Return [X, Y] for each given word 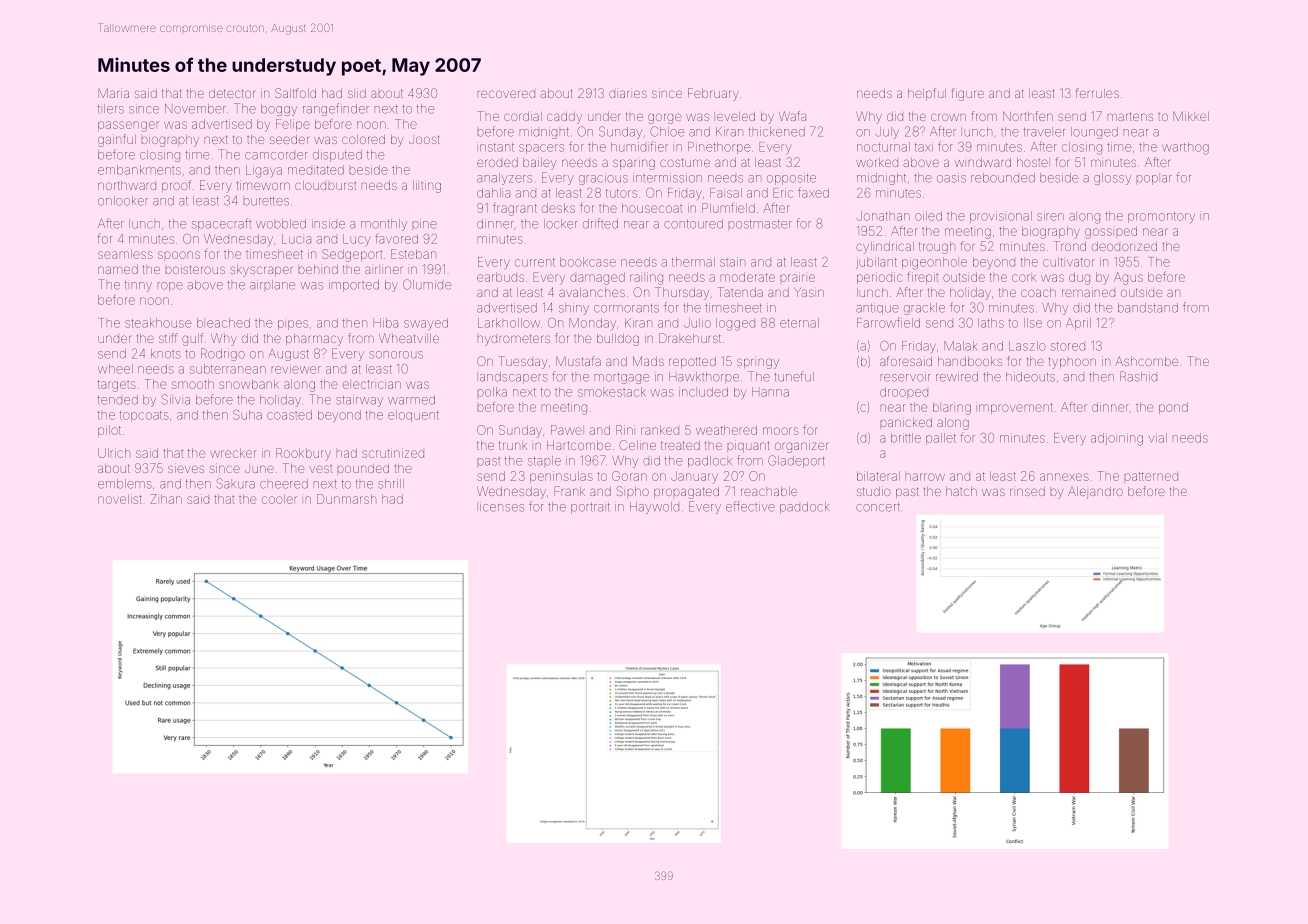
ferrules [1097, 93]
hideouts [1030, 377]
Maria [113, 93]
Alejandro [1095, 492]
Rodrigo [223, 354]
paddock [804, 508]
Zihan [166, 499]
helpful [927, 94]
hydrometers [514, 340]
